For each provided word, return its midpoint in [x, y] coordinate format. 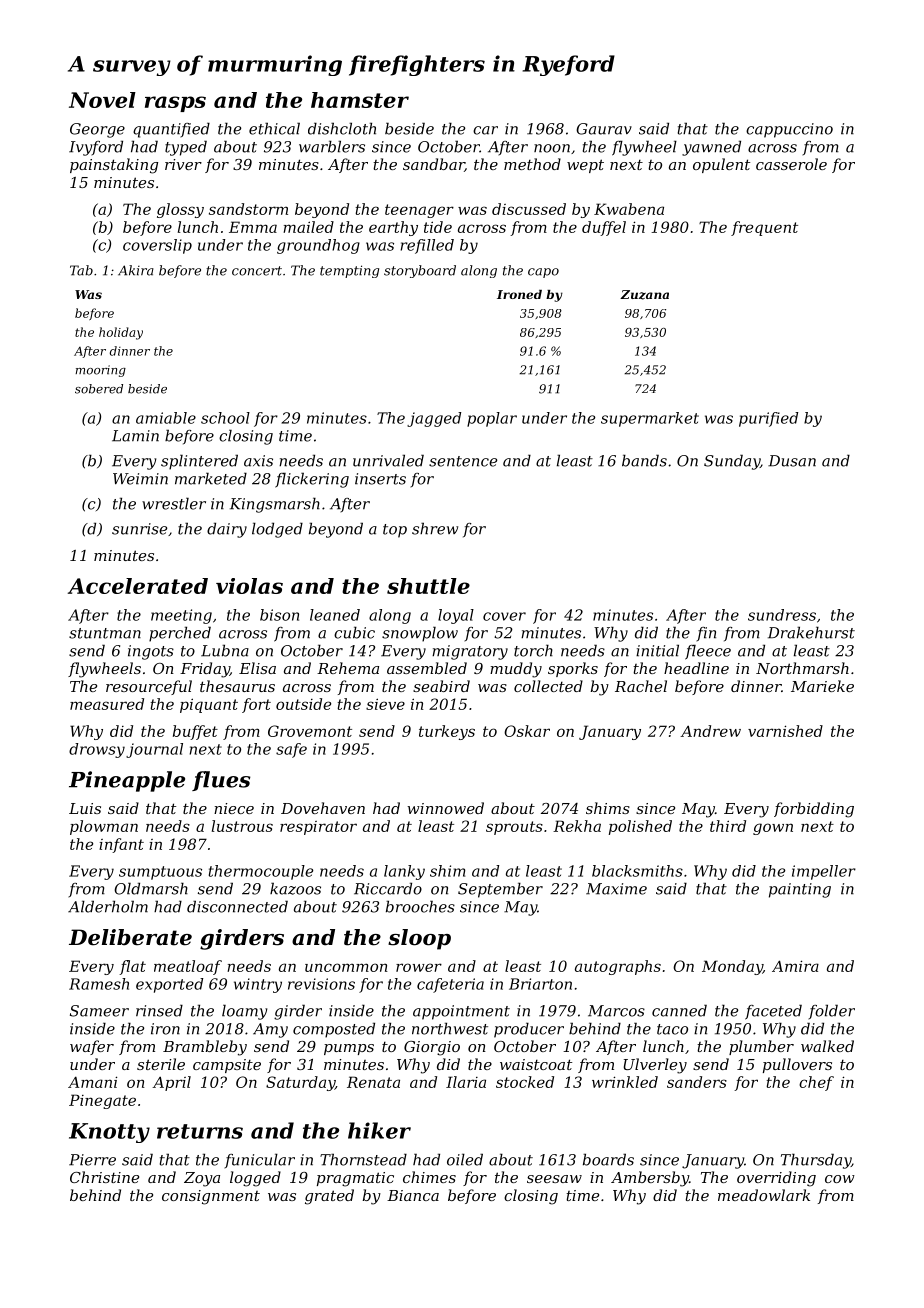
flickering [312, 480]
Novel [102, 100]
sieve [385, 704]
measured [107, 704]
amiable [166, 418]
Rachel [641, 686]
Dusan [792, 461]
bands [644, 460]
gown [773, 829]
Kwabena [629, 209]
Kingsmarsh [275, 505]
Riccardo [388, 888]
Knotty [109, 1133]
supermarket [650, 419]
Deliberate [130, 937]
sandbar [434, 165]
